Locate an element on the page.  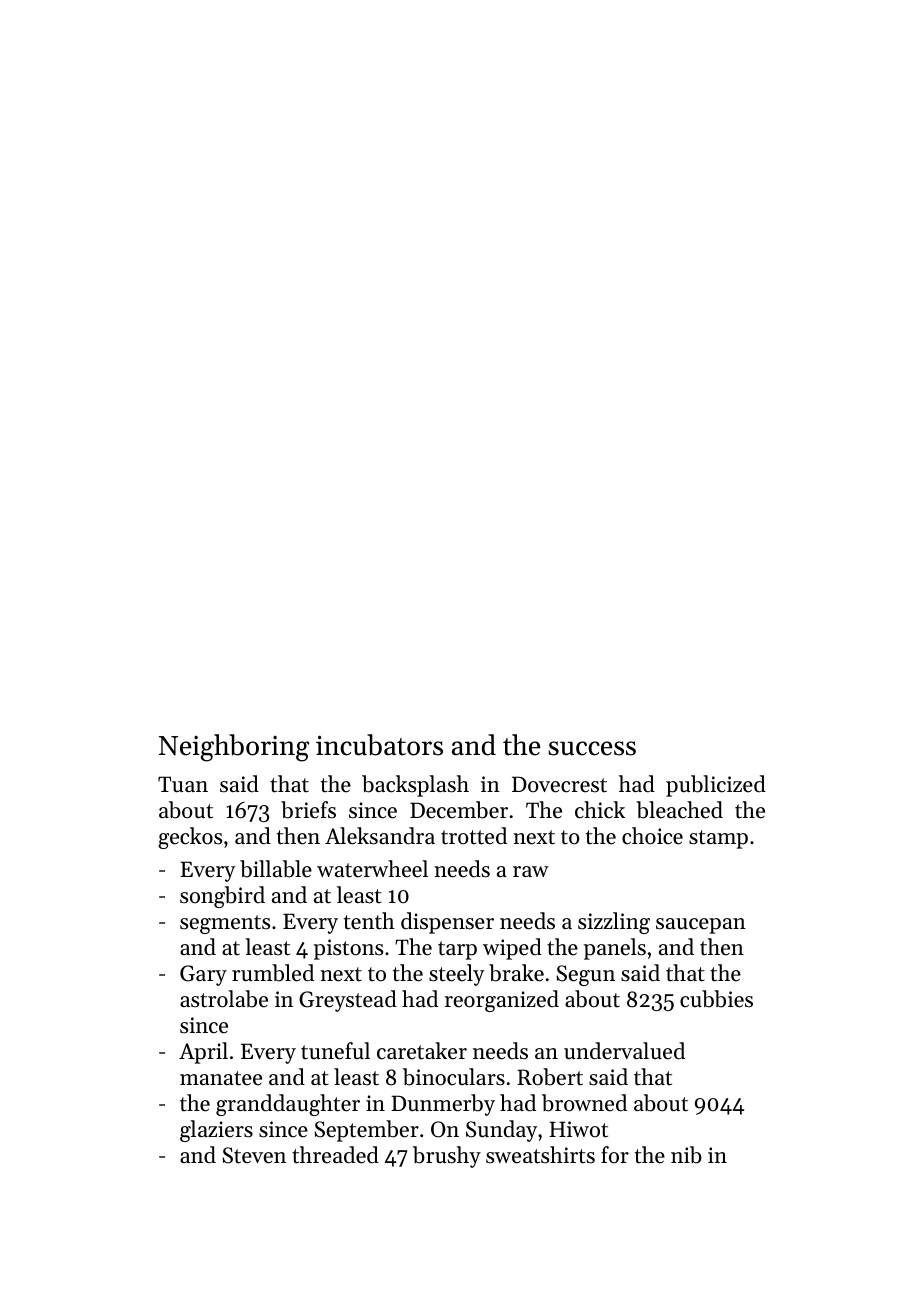
sweatshirts is located at coordinates (540, 1155).
